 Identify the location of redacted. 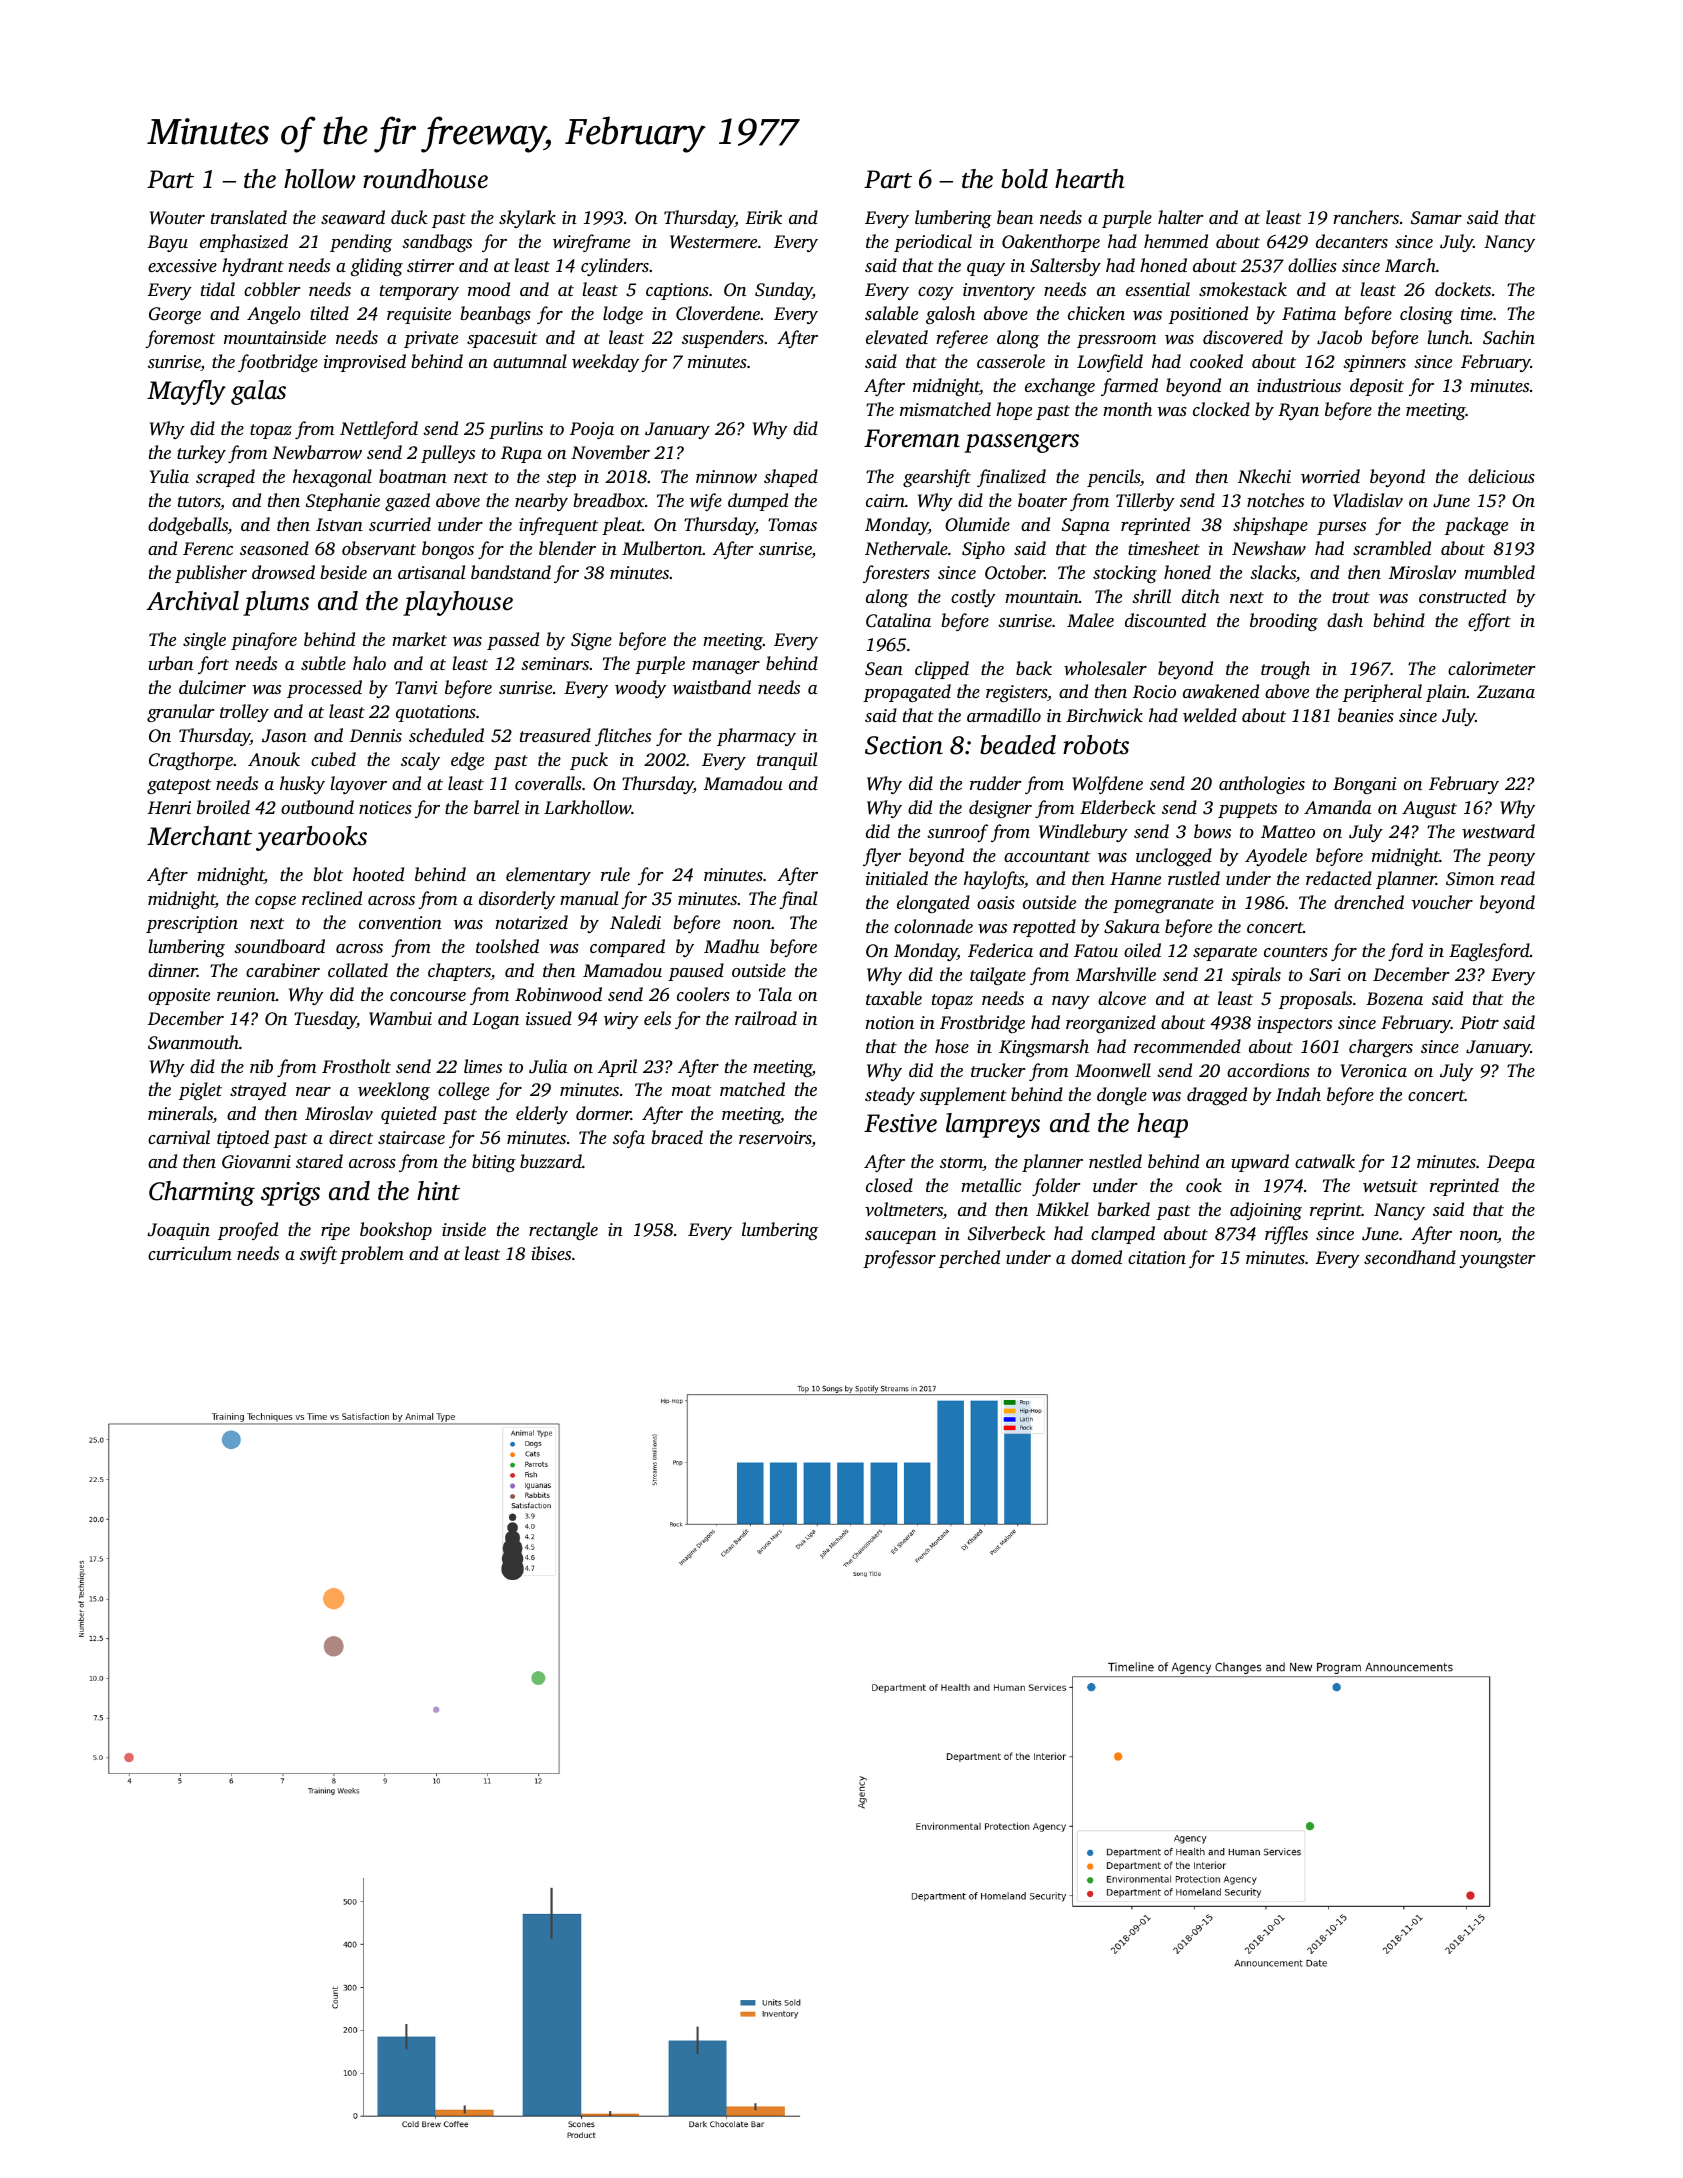
(1339, 878).
